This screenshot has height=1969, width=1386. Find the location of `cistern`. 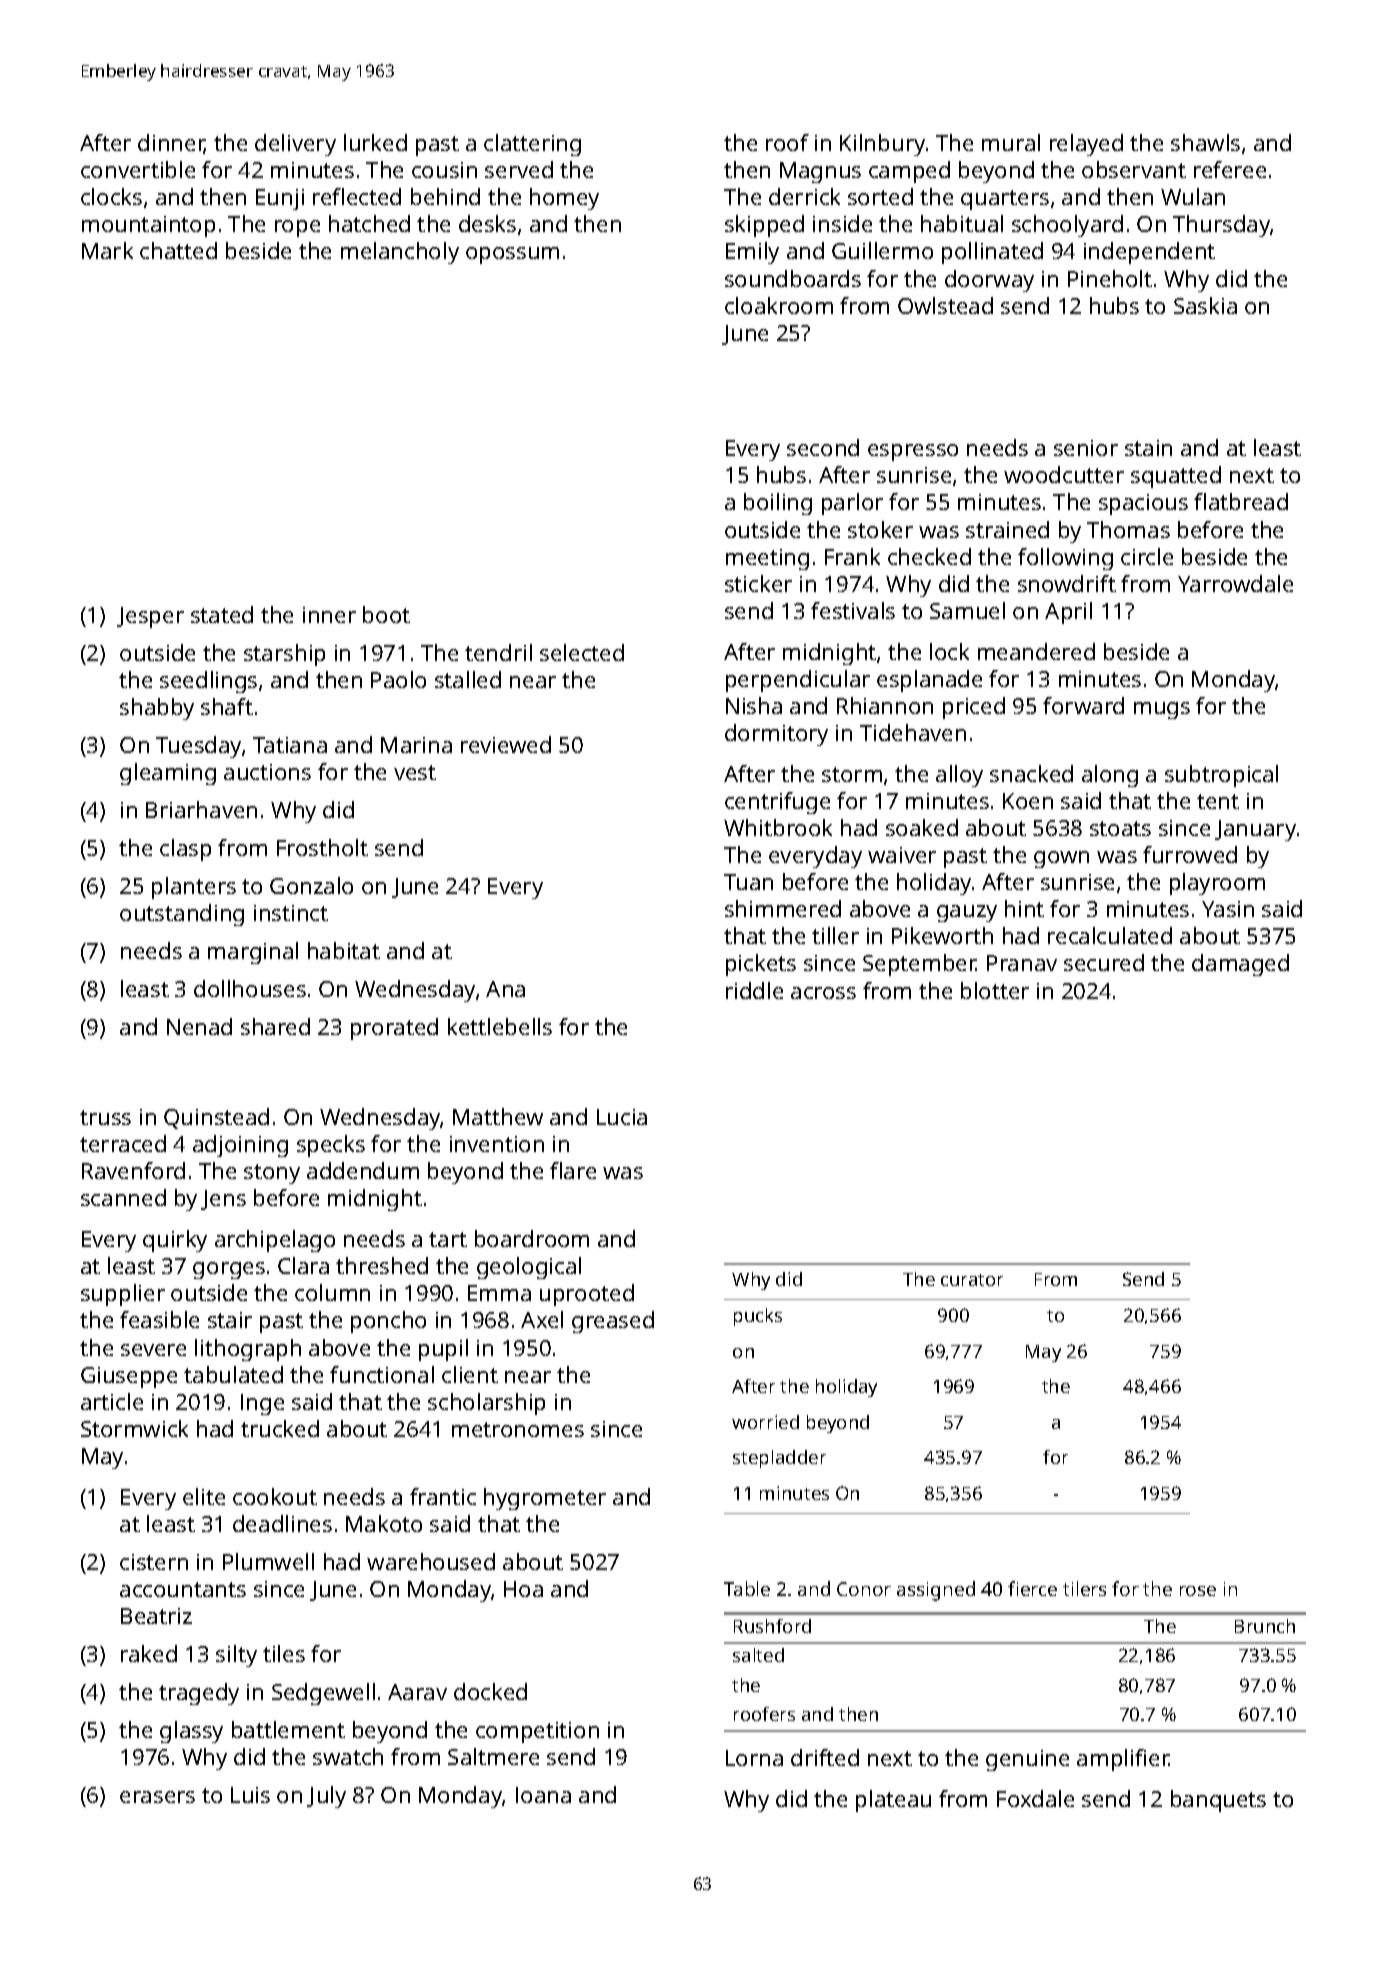

cistern is located at coordinates (154, 1562).
